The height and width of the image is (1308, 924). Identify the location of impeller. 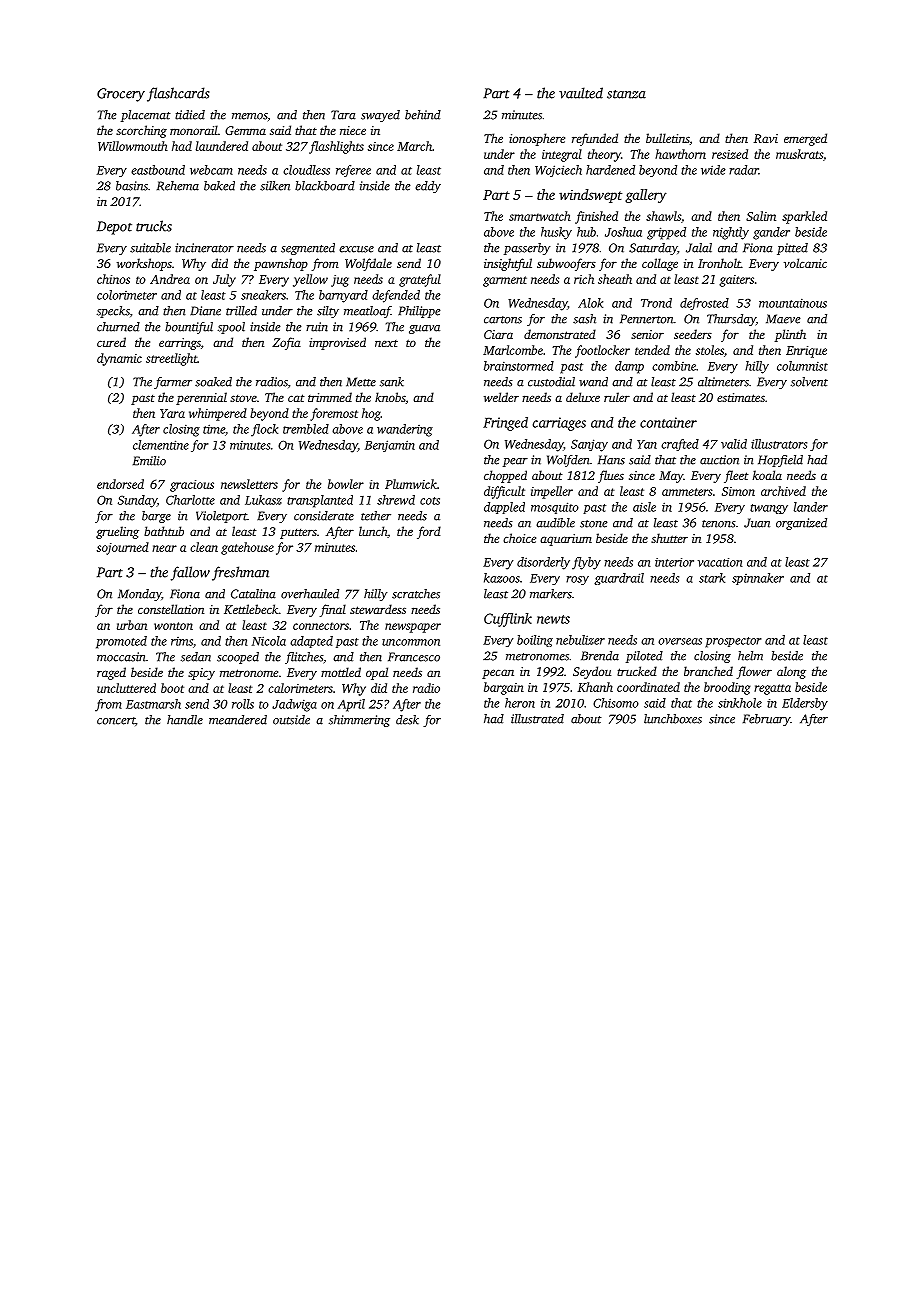
(552, 492).
